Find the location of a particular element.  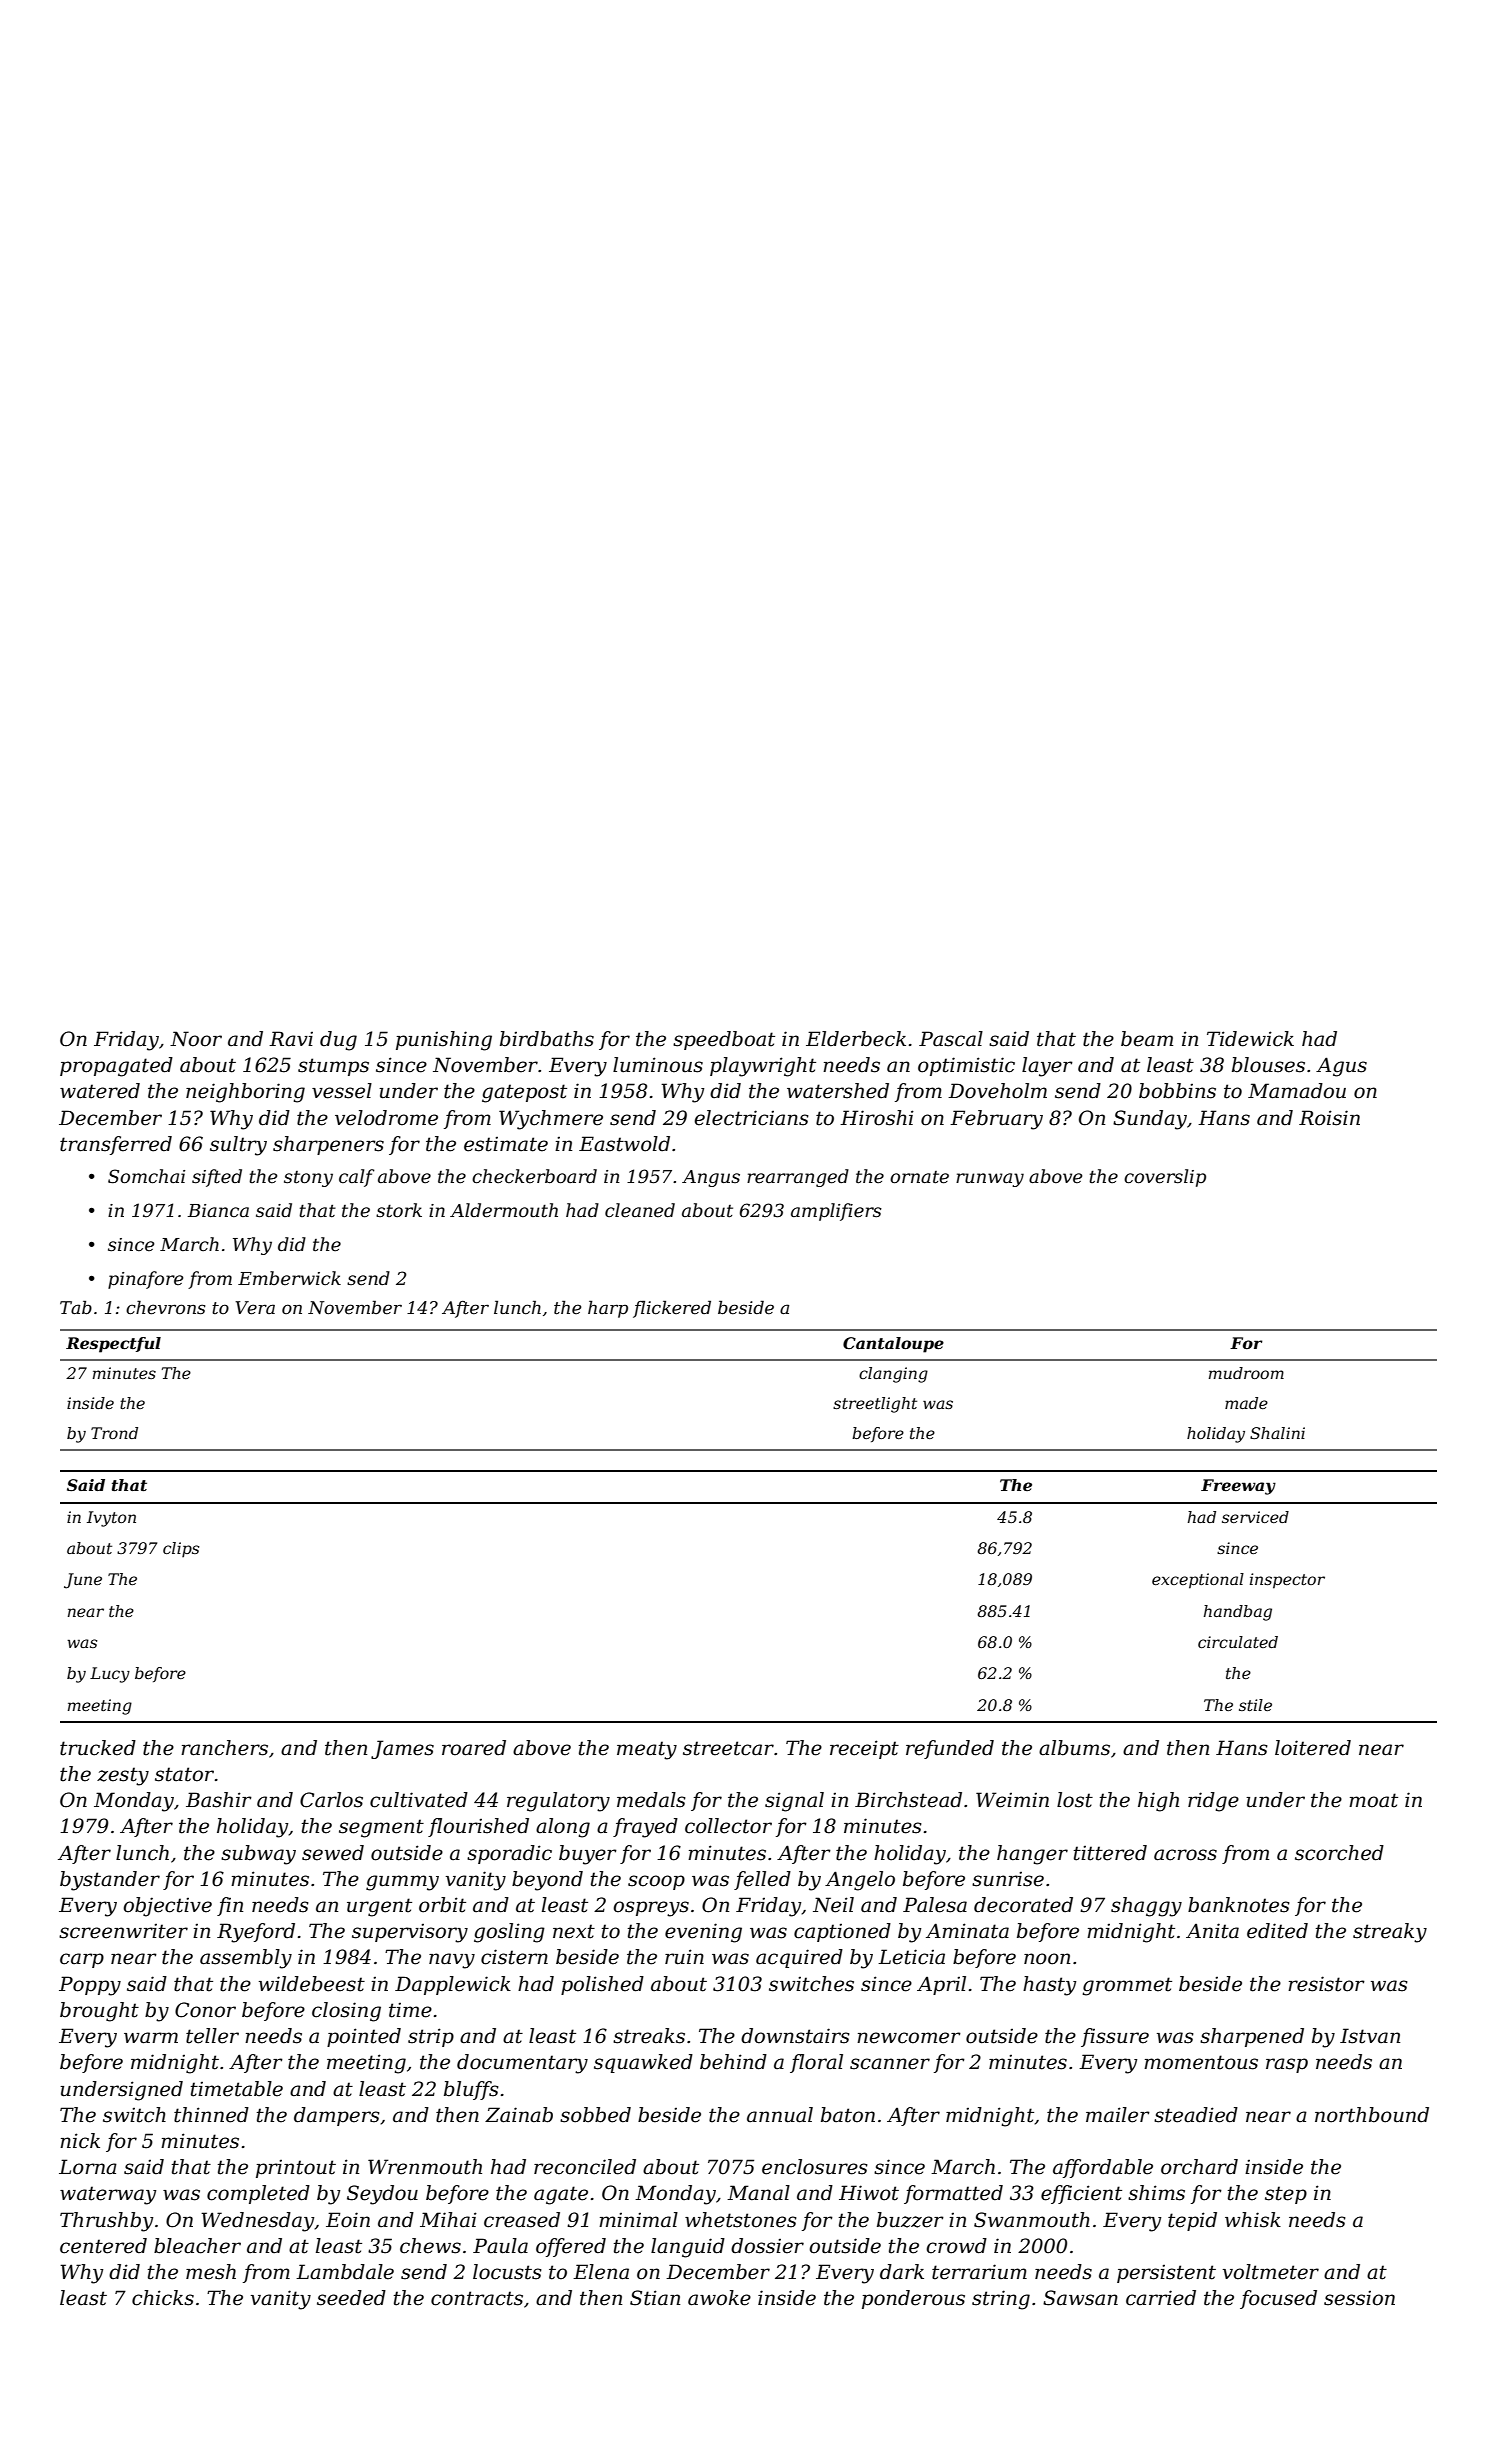

Sawsan is located at coordinates (1080, 2298).
